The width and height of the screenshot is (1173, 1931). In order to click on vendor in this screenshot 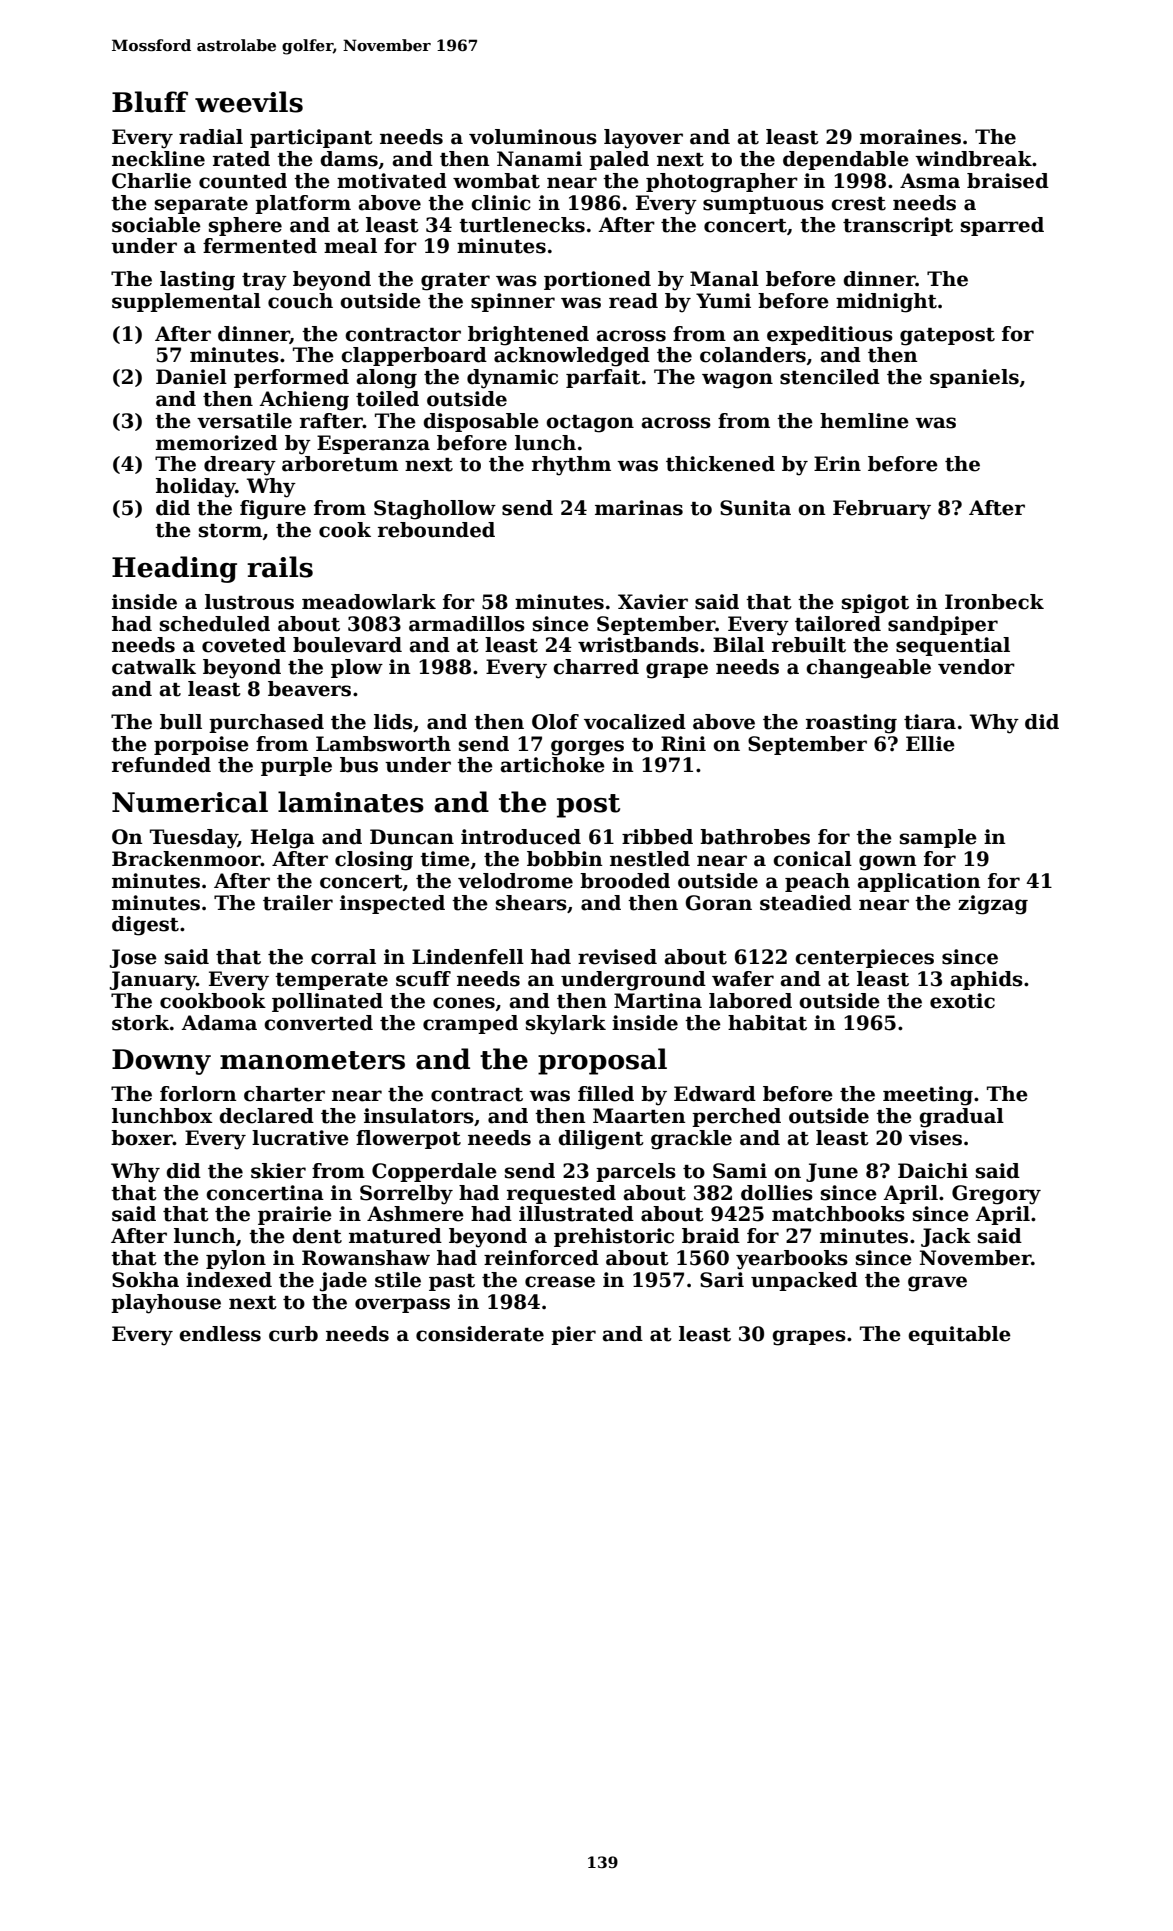, I will do `click(976, 667)`.
